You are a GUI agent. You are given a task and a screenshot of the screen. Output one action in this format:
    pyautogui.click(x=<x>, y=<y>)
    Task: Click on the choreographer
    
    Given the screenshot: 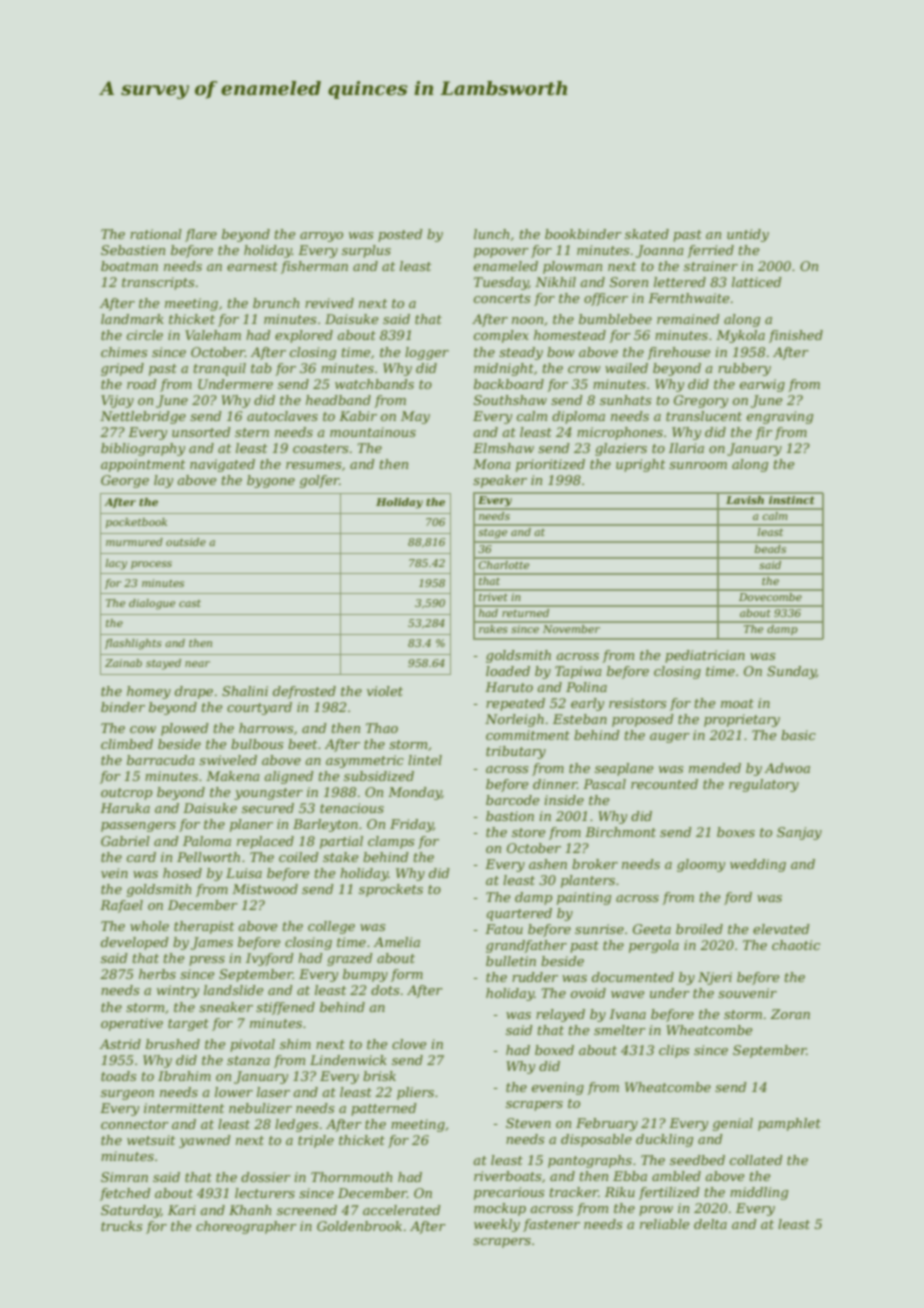 What is the action you would take?
    pyautogui.click(x=246, y=1227)
